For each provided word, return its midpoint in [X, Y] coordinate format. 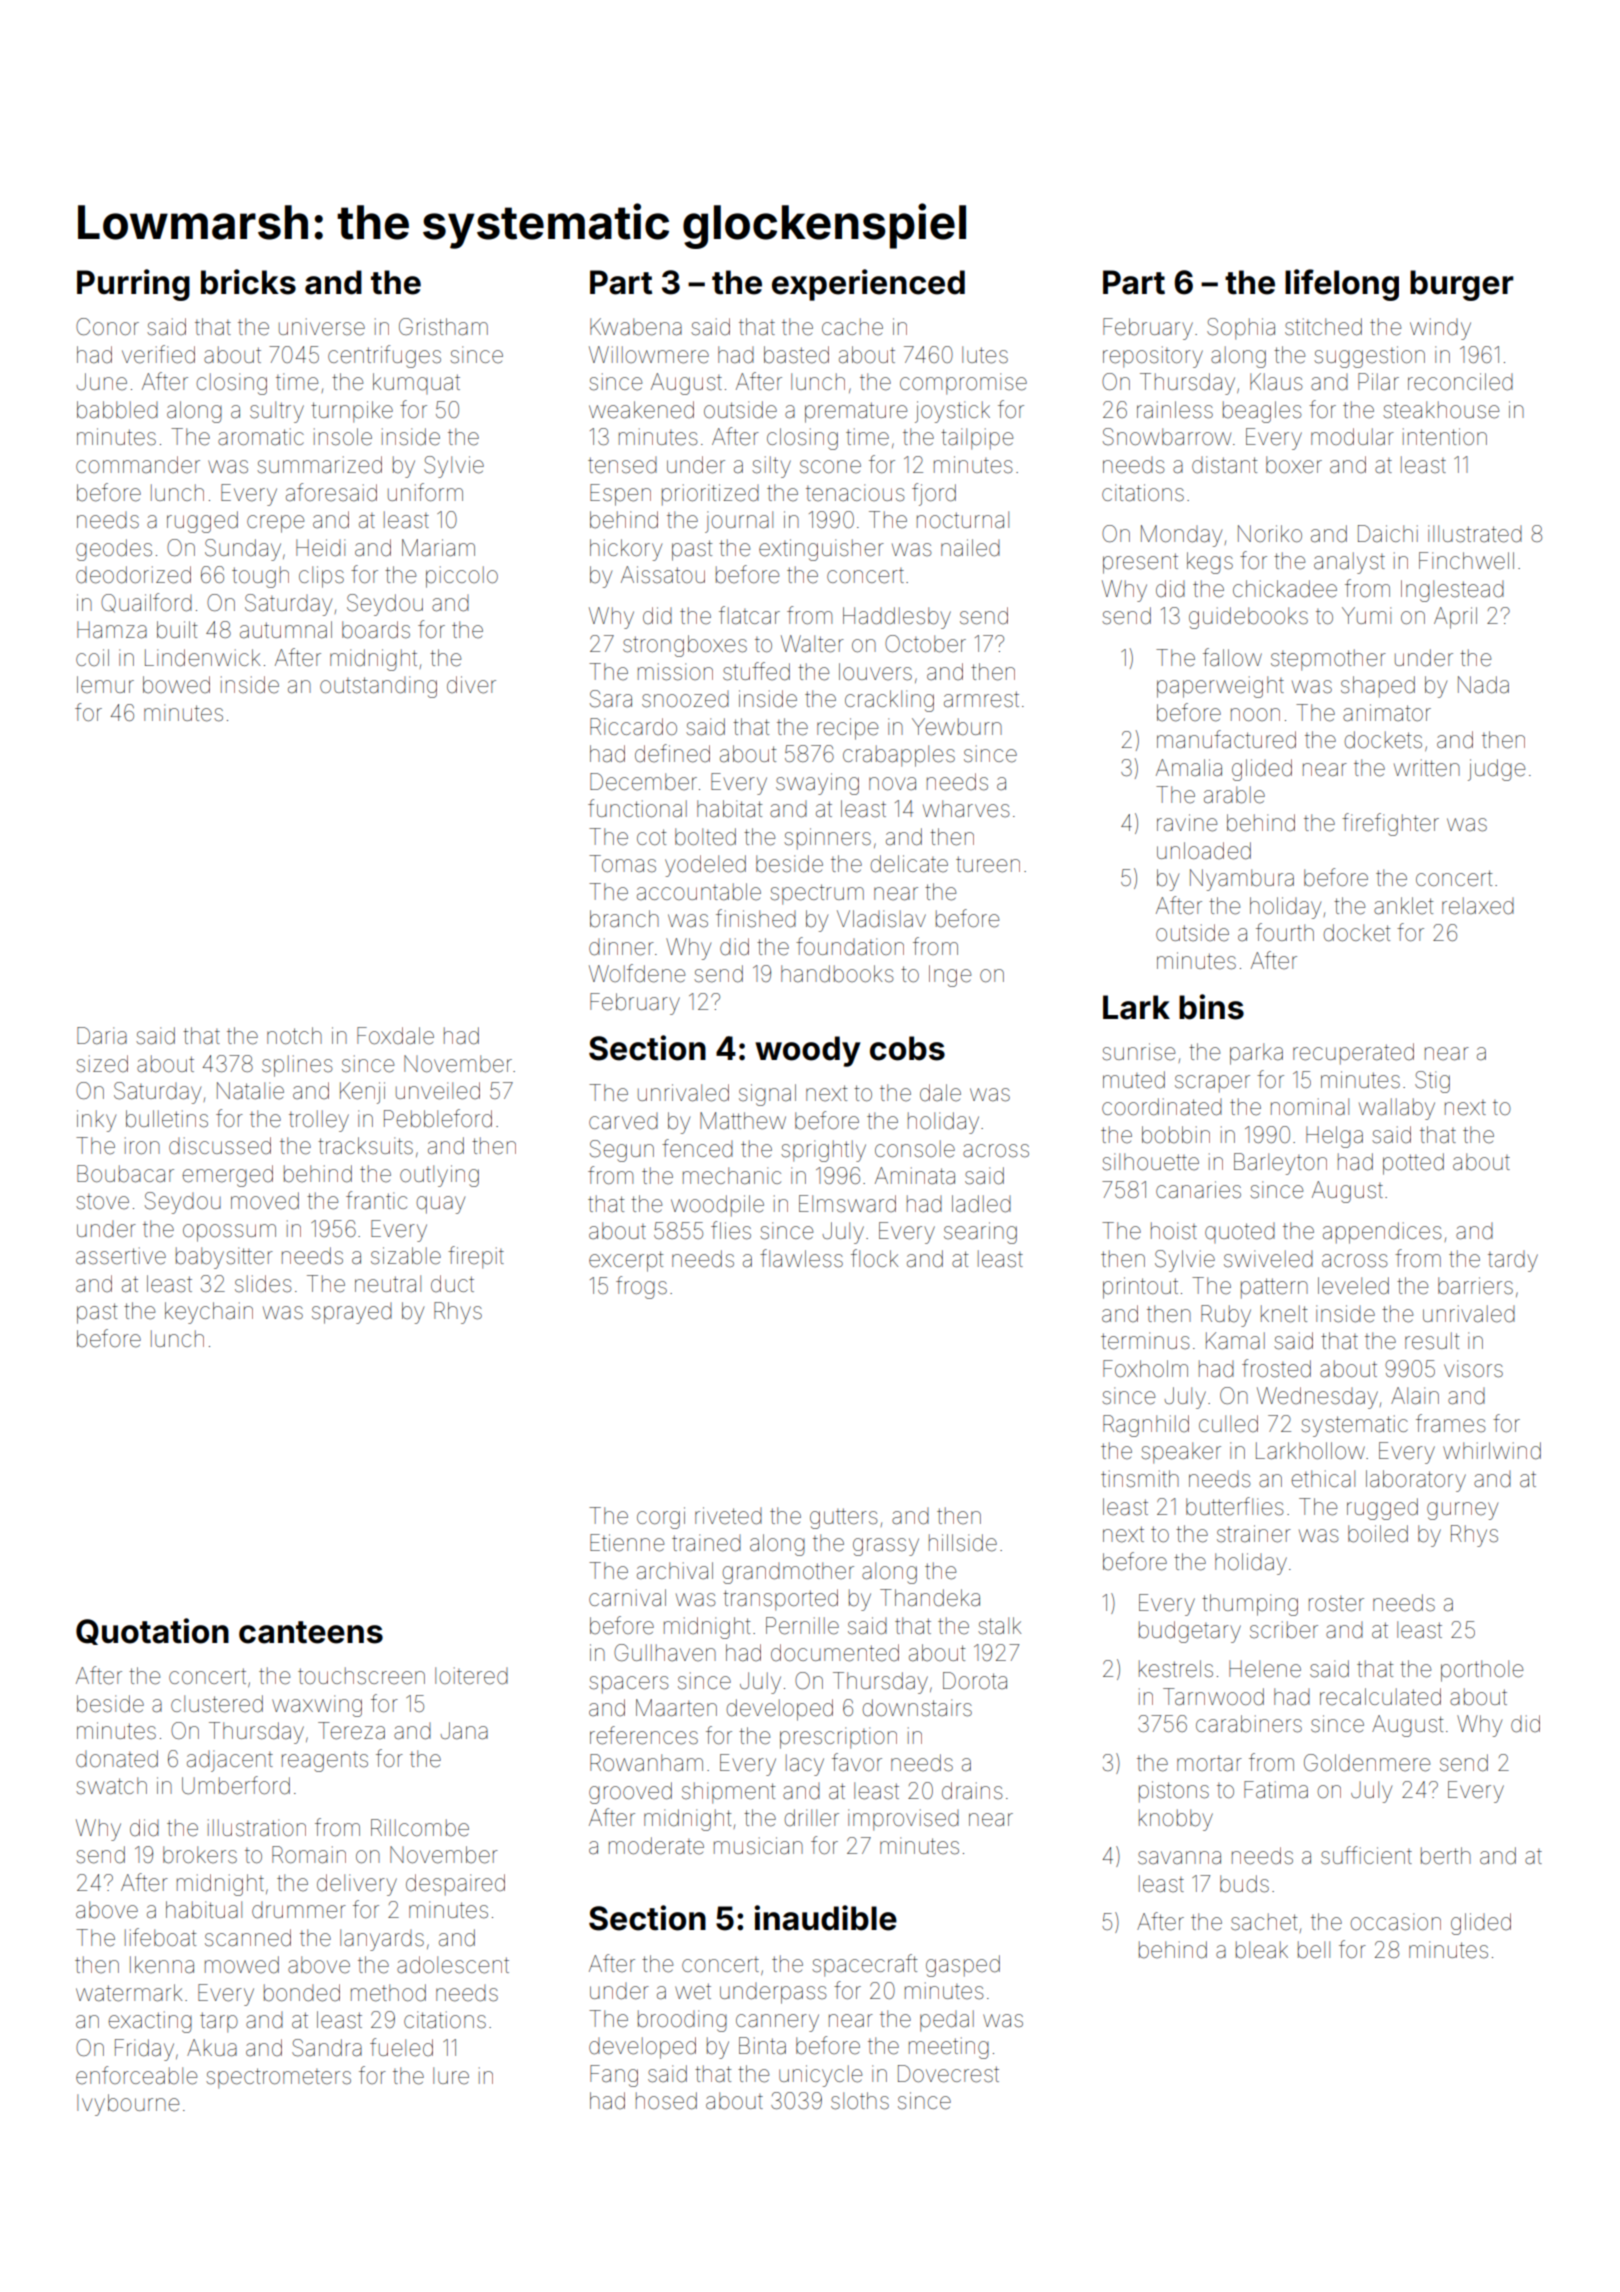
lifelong [1342, 285]
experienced [868, 285]
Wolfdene [637, 973]
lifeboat [161, 1937]
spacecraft [865, 1965]
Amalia [1189, 767]
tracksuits [365, 1146]
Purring [133, 285]
